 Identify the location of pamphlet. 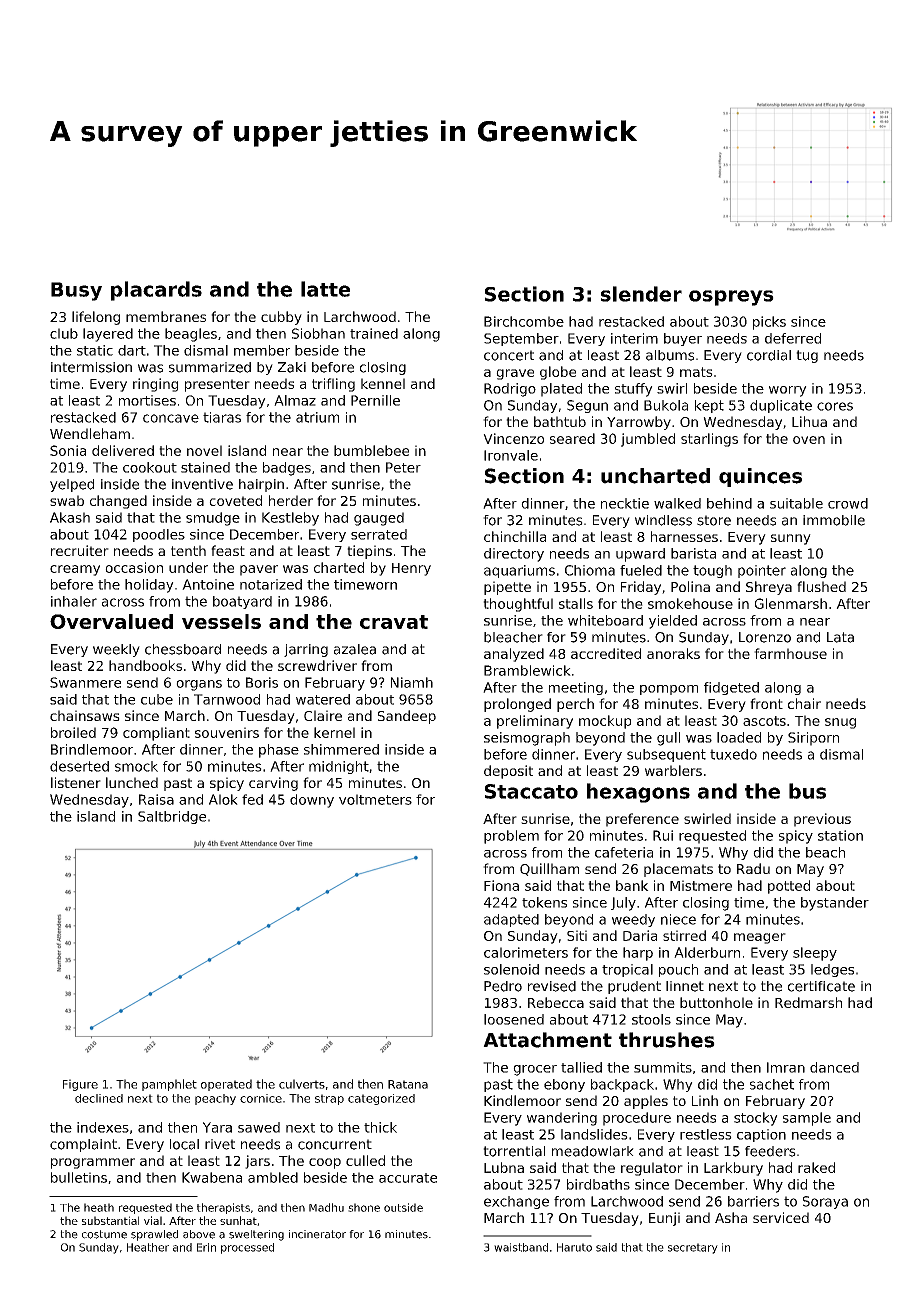
(169, 1085).
